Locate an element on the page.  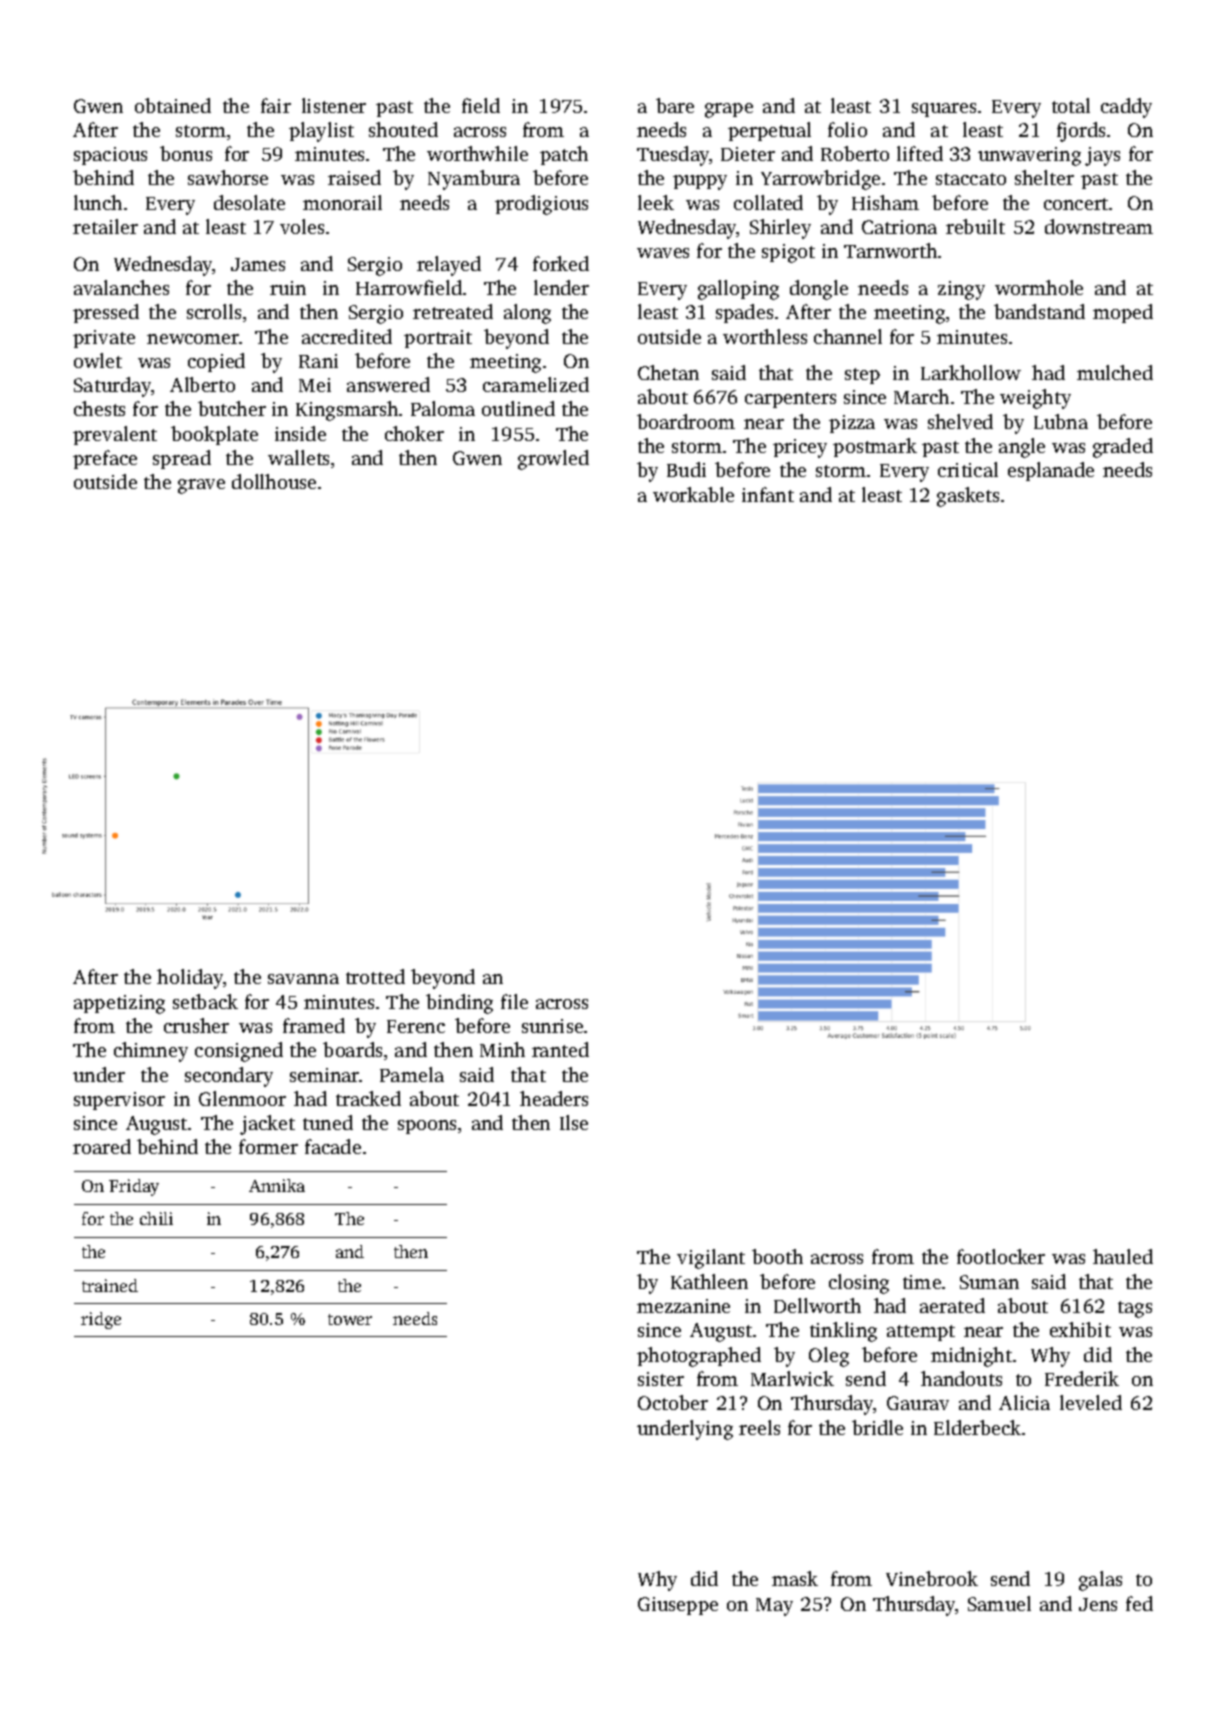
squares is located at coordinates (944, 110).
